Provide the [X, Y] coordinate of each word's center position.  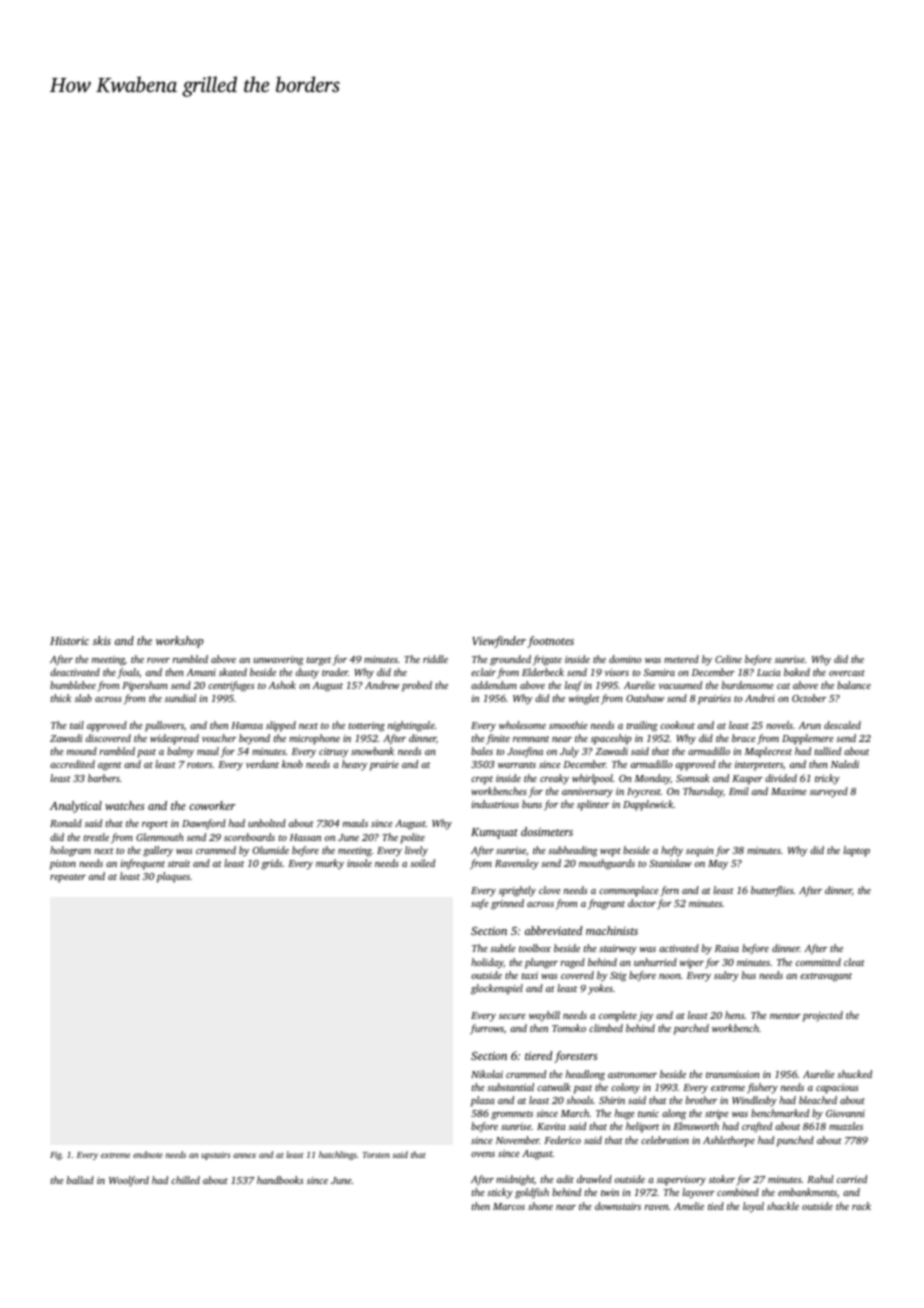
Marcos [509, 1206]
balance [854, 685]
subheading [573, 851]
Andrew [382, 685]
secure [512, 1016]
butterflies [772, 891]
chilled [185, 1180]
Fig [56, 1156]
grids [271, 864]
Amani [201, 672]
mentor [785, 1016]
